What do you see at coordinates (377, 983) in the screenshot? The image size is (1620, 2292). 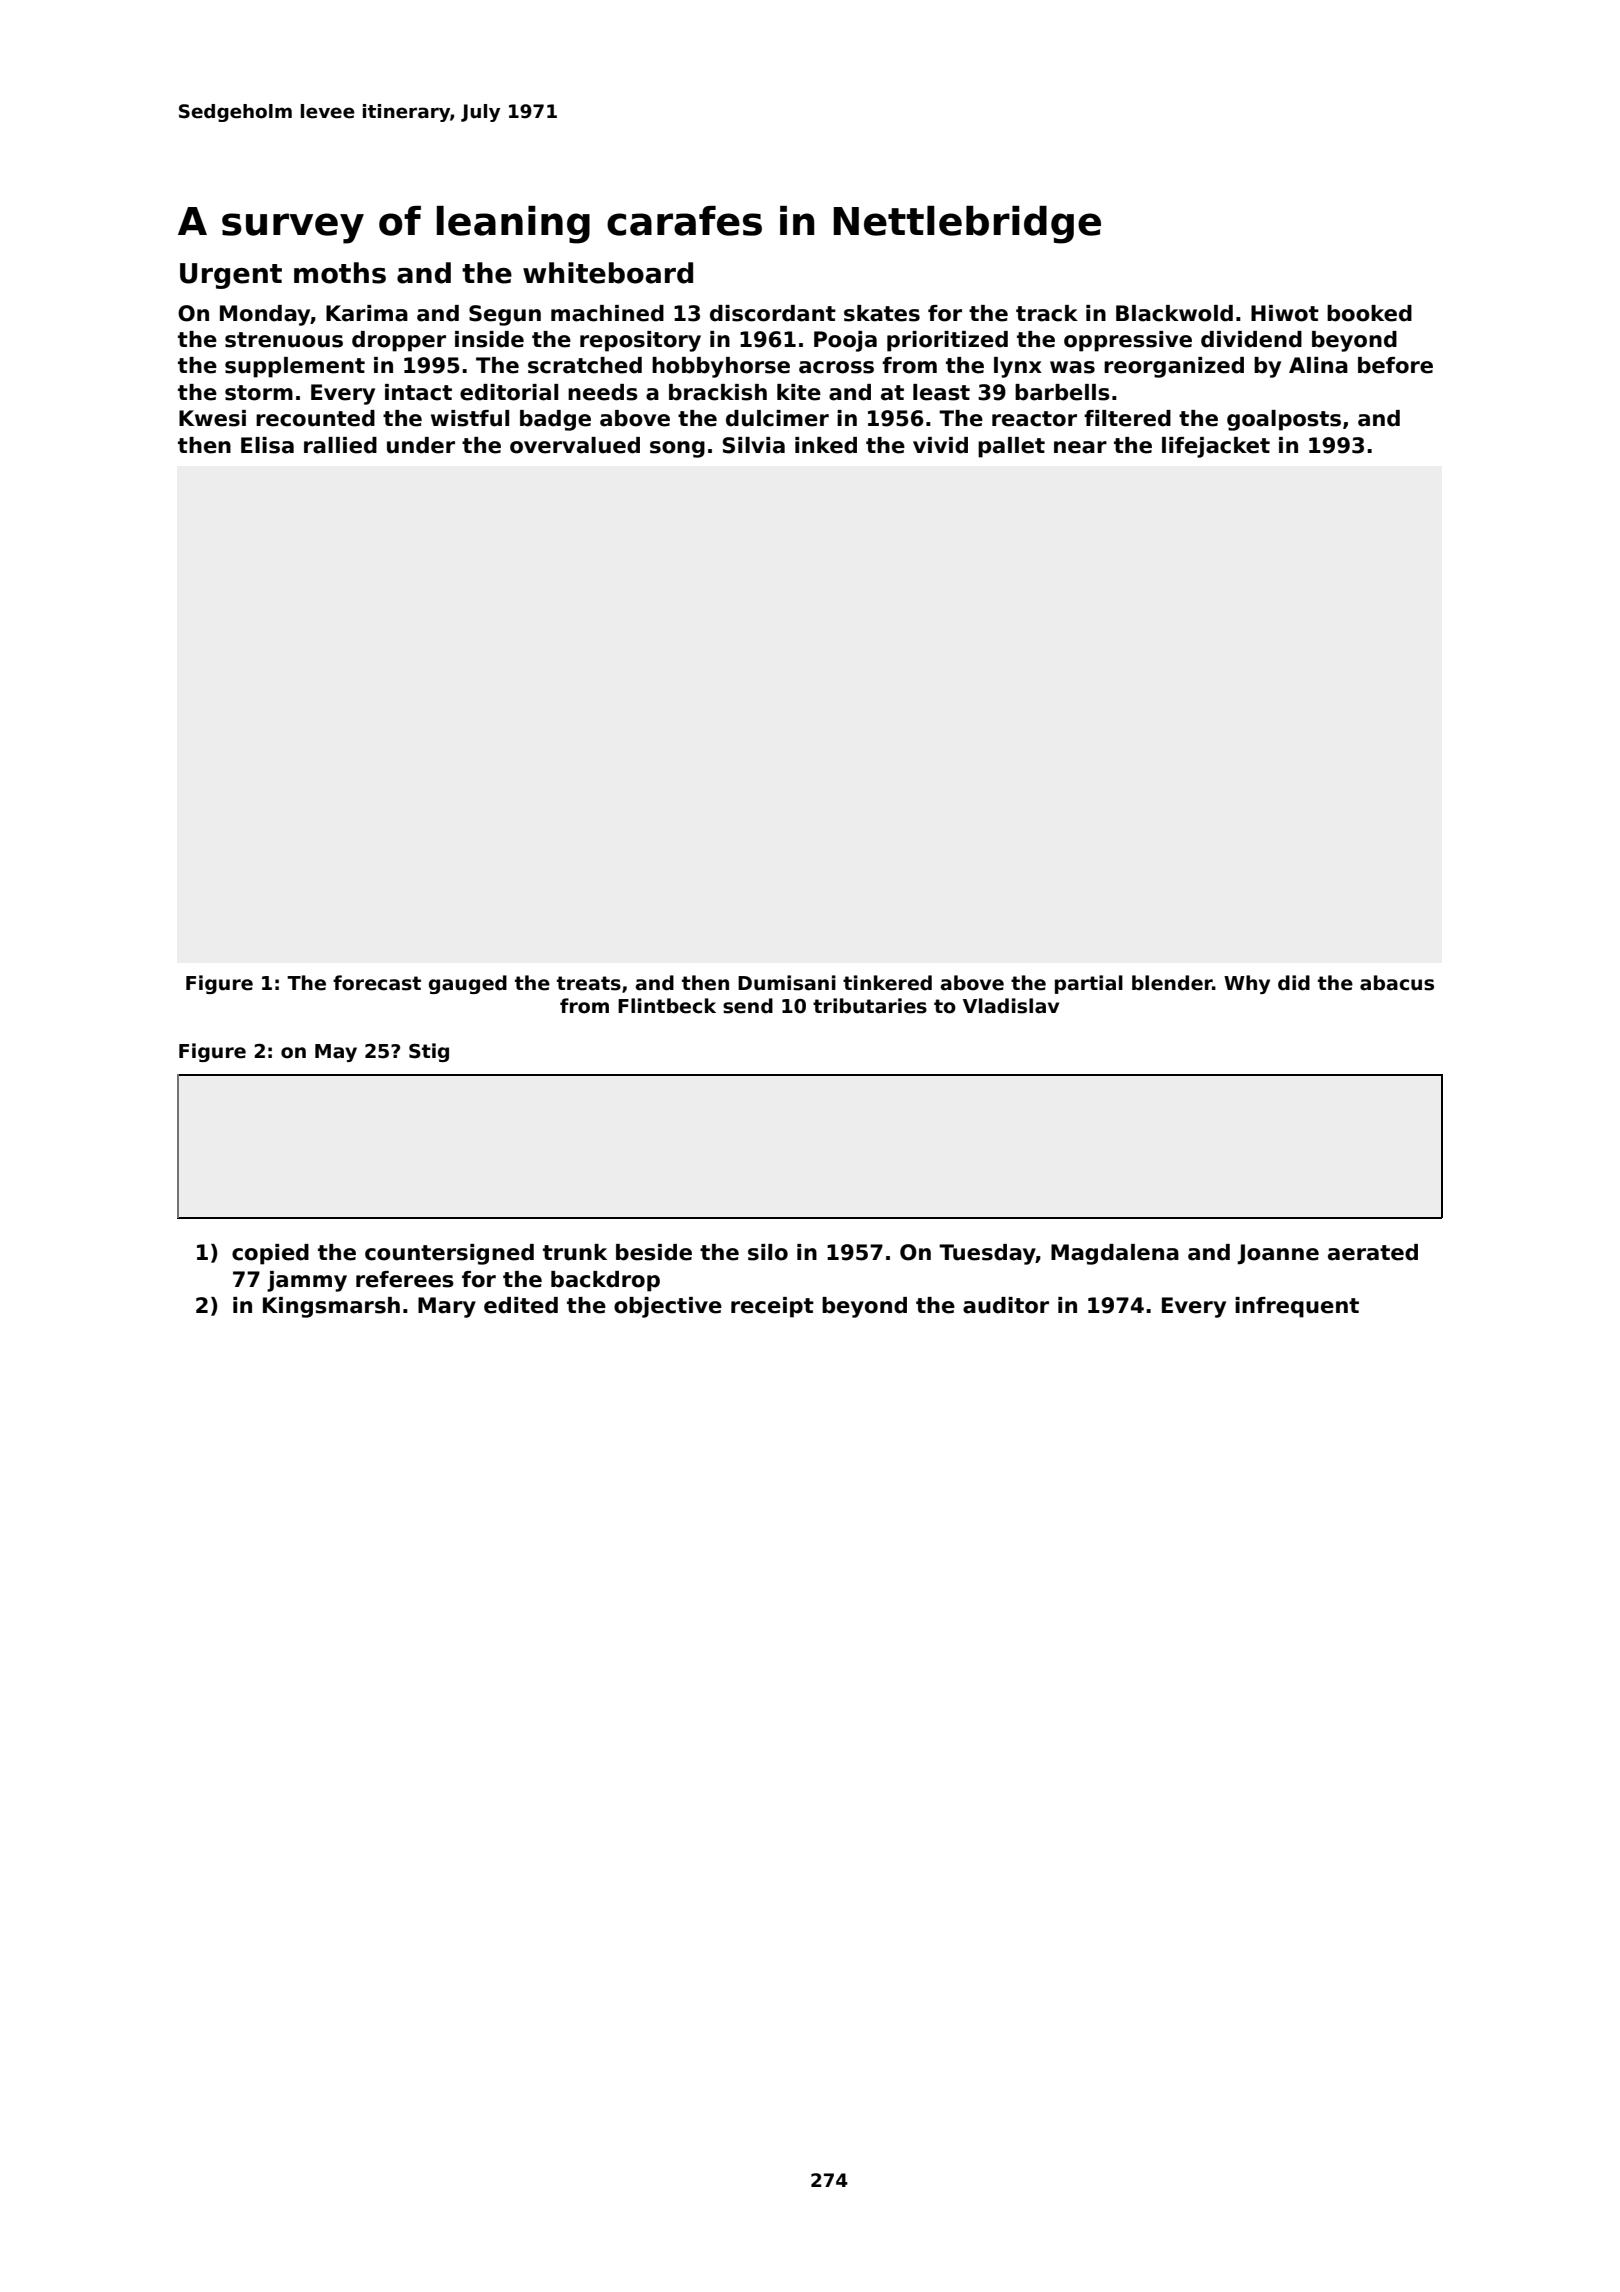 I see `forecast` at bounding box center [377, 983].
